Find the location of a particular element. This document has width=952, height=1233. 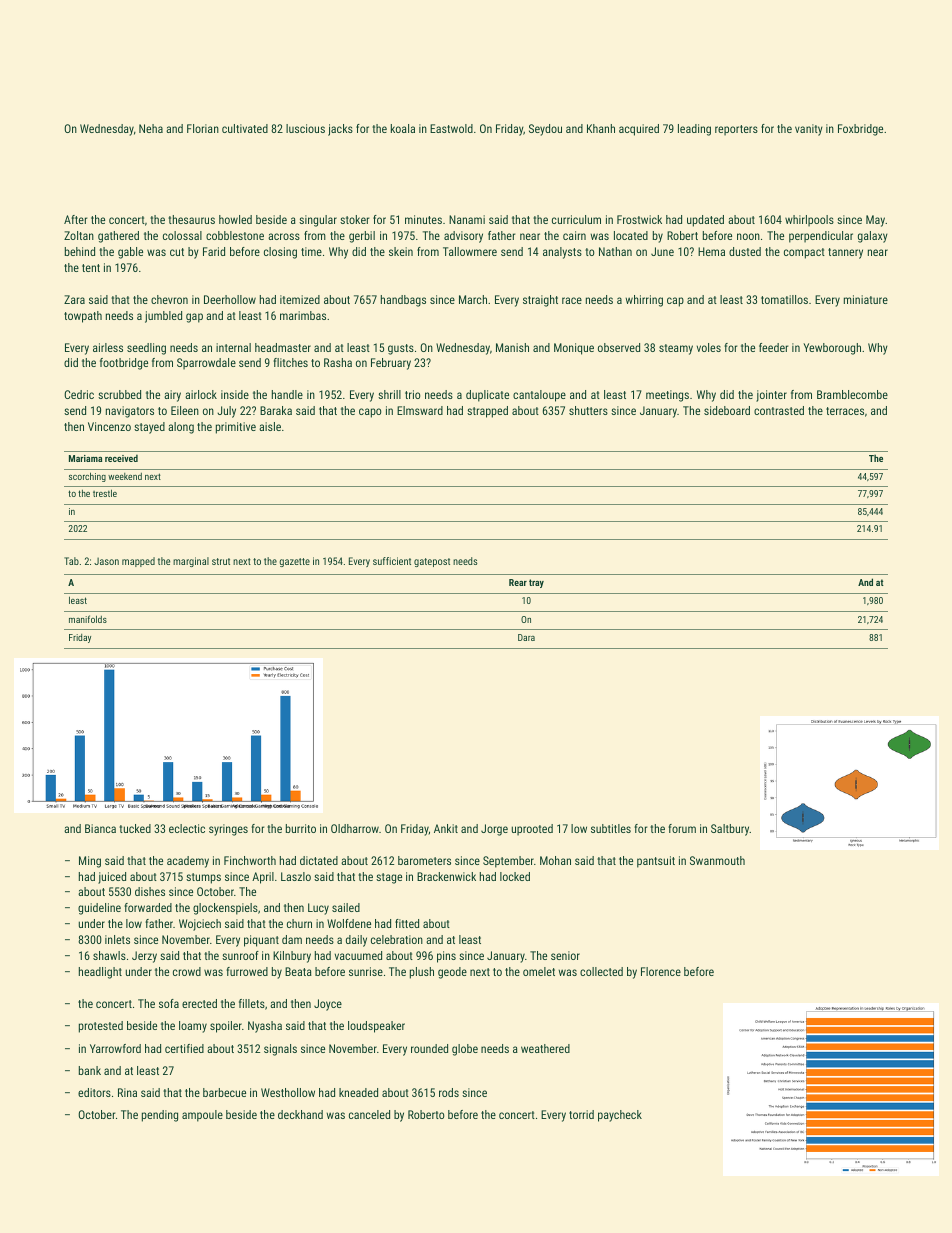

manifolds is located at coordinates (88, 619).
